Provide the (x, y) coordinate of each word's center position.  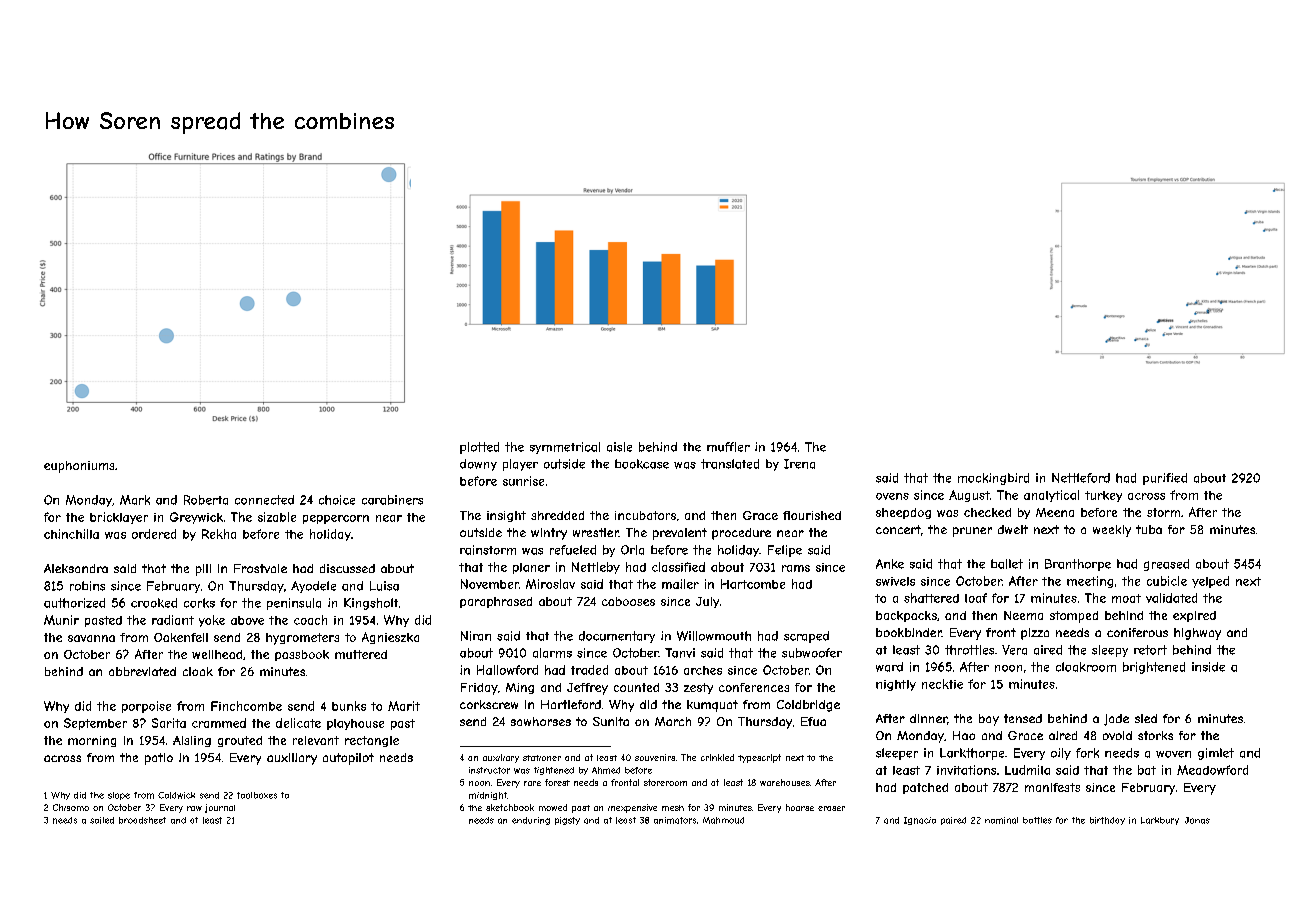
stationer (542, 758)
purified (1165, 479)
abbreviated (142, 671)
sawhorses (541, 721)
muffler (728, 447)
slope (119, 796)
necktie (942, 684)
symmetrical (565, 448)
